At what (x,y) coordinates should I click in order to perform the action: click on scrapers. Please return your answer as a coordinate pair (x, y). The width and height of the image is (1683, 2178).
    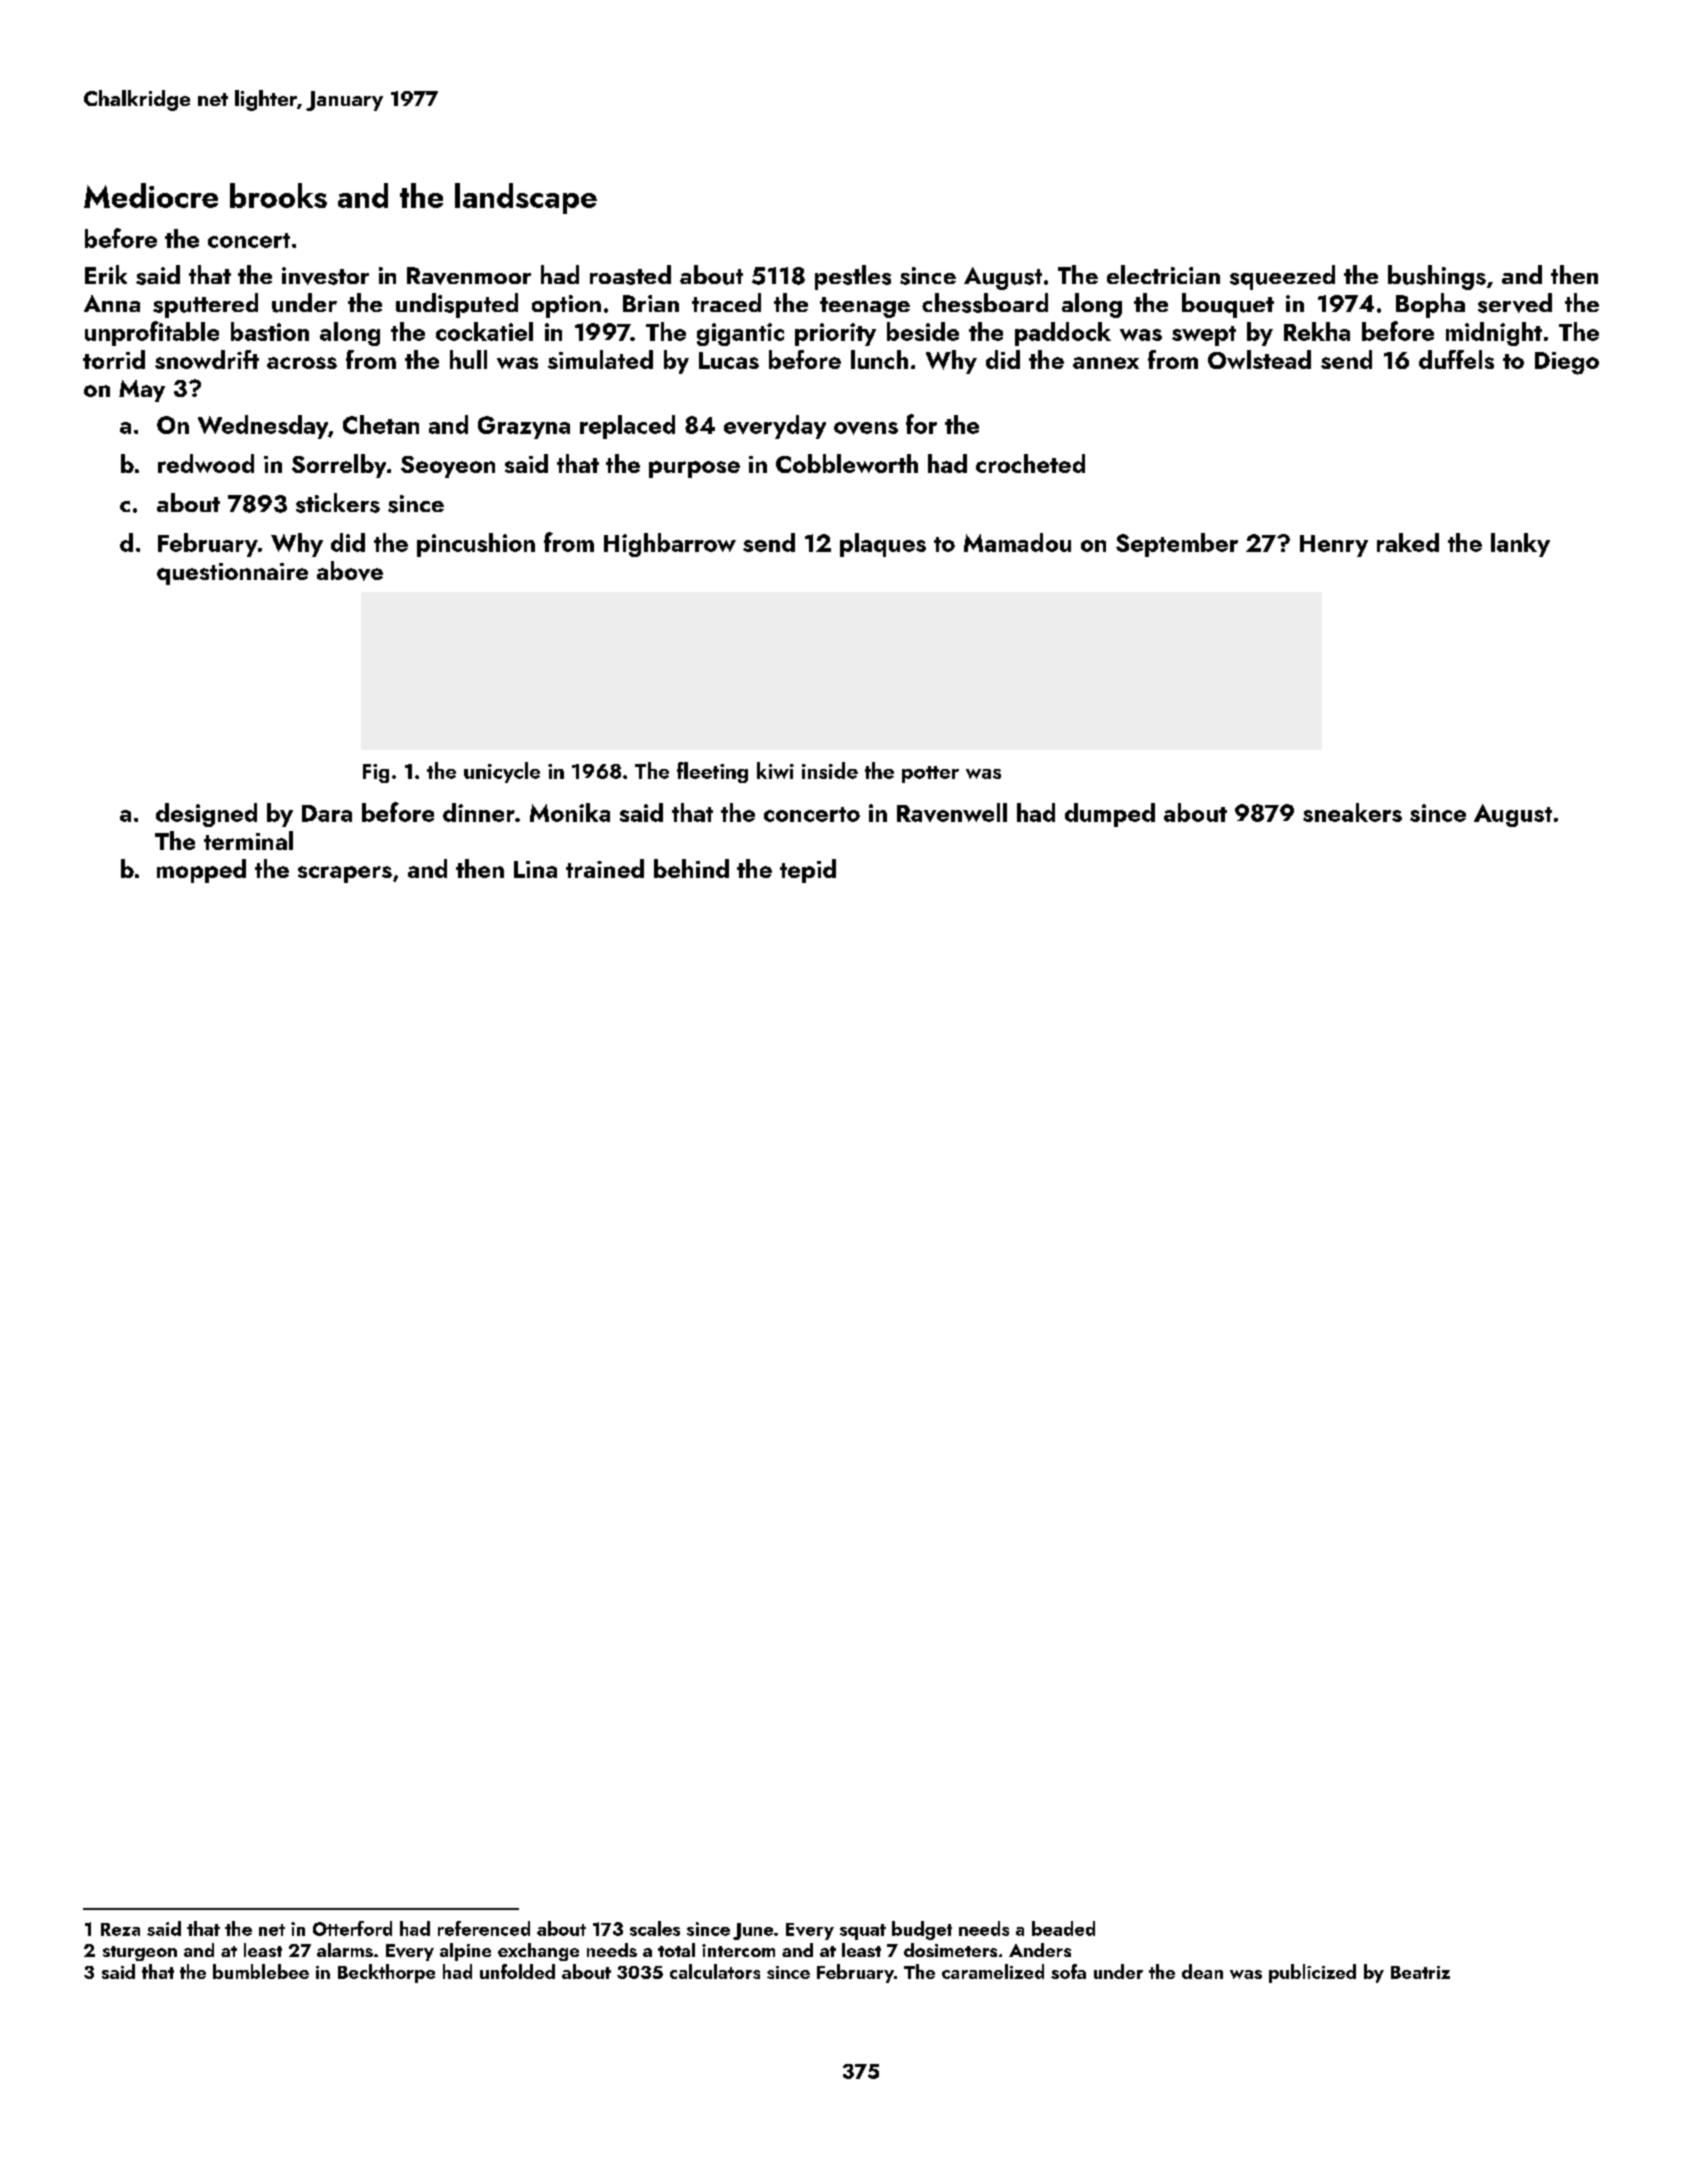
    Looking at the image, I should click on (345, 874).
